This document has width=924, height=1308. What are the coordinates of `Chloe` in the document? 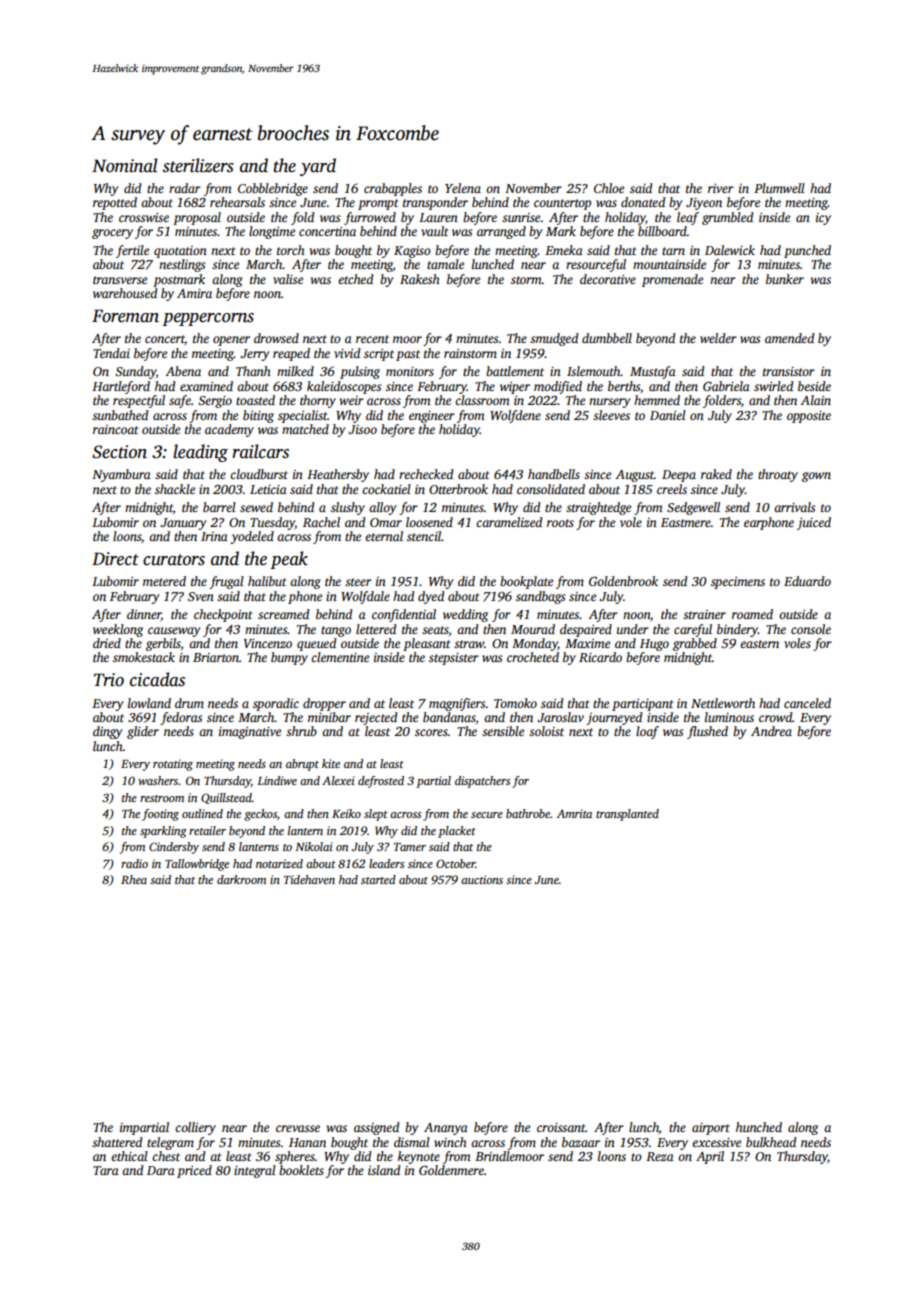 It's located at (609, 188).
